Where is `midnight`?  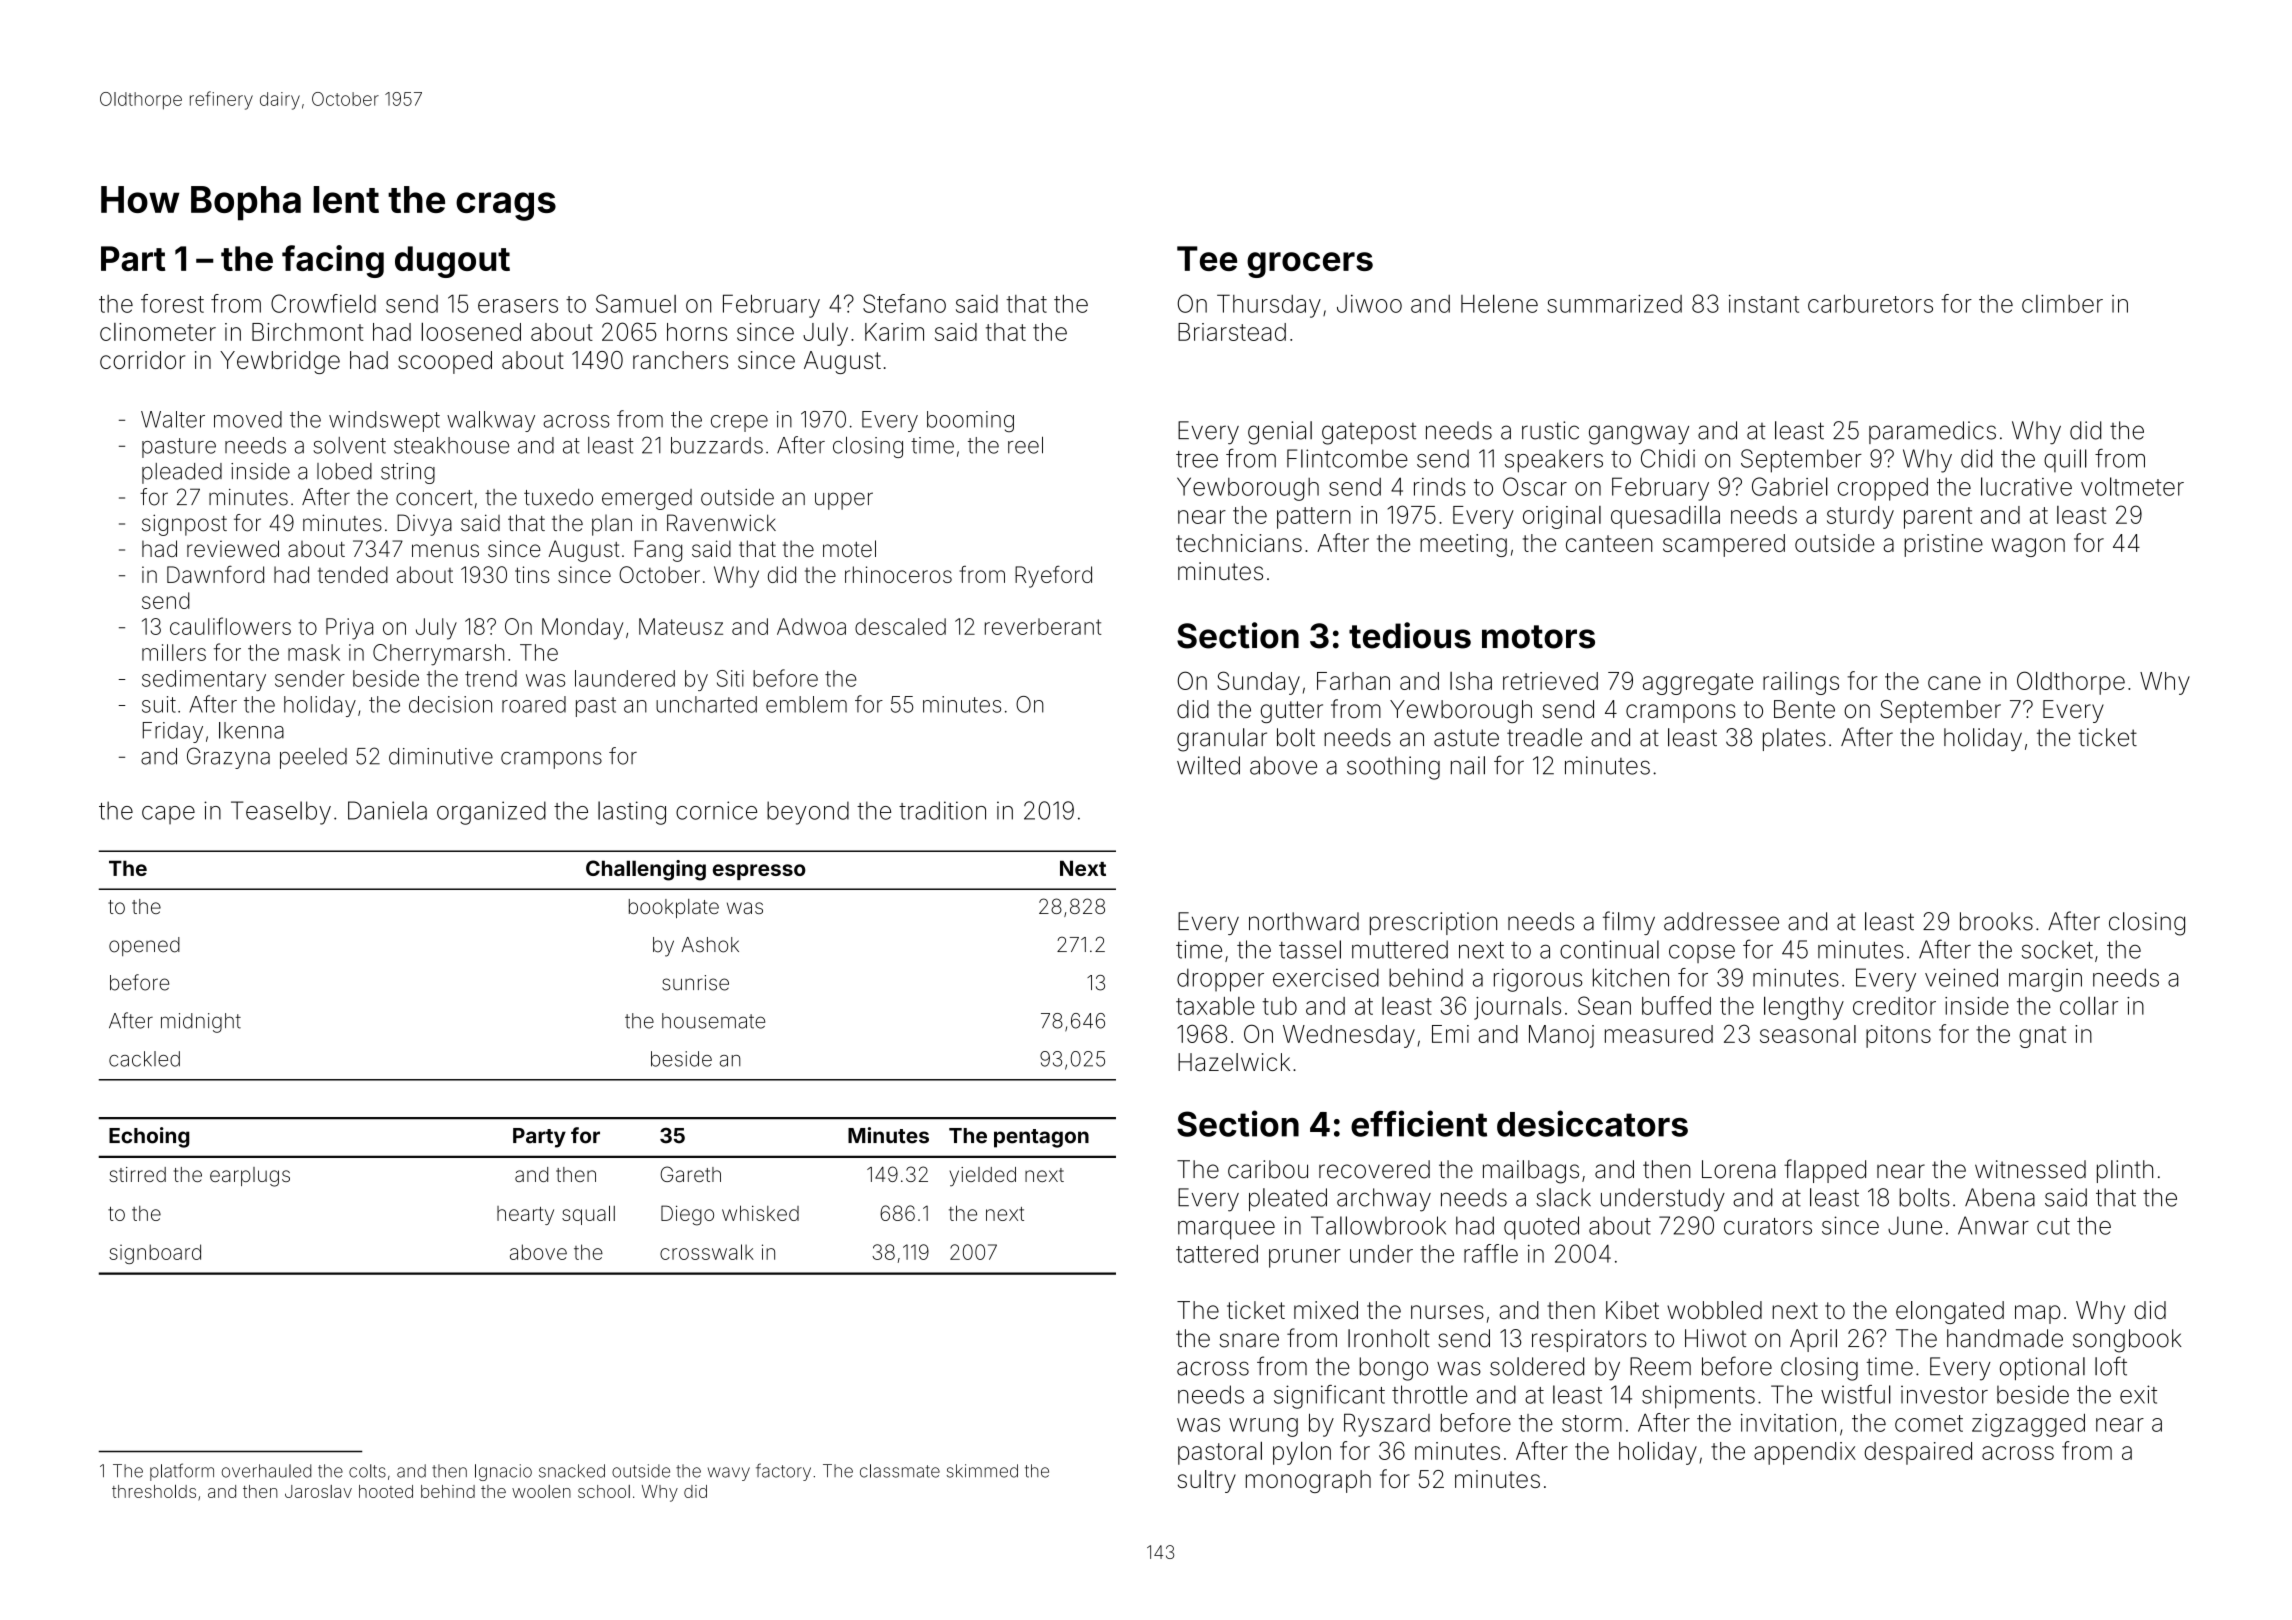
midnight is located at coordinates (201, 1023).
